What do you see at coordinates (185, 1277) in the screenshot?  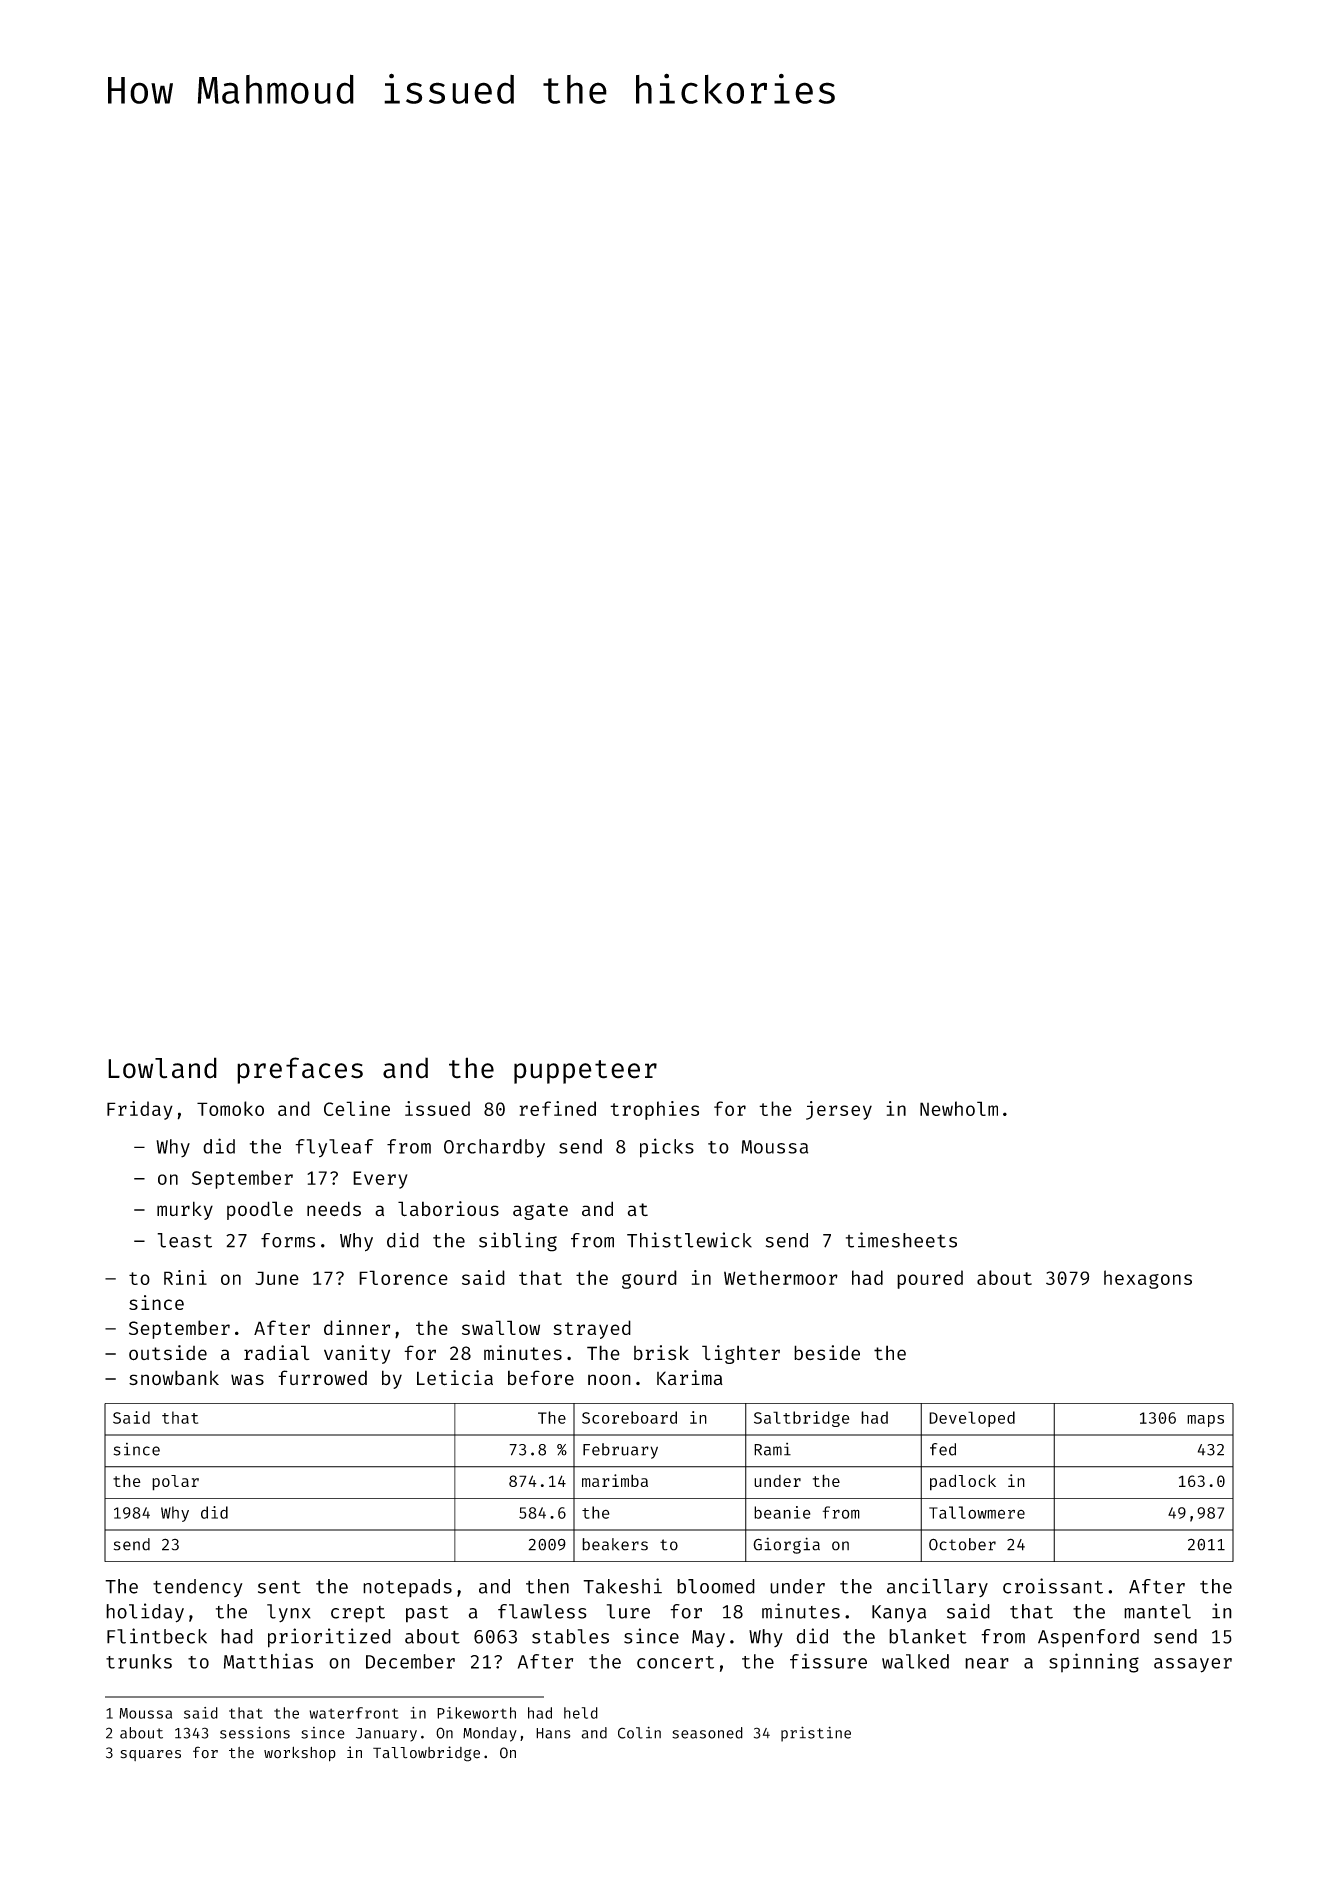 I see `Rini` at bounding box center [185, 1277].
